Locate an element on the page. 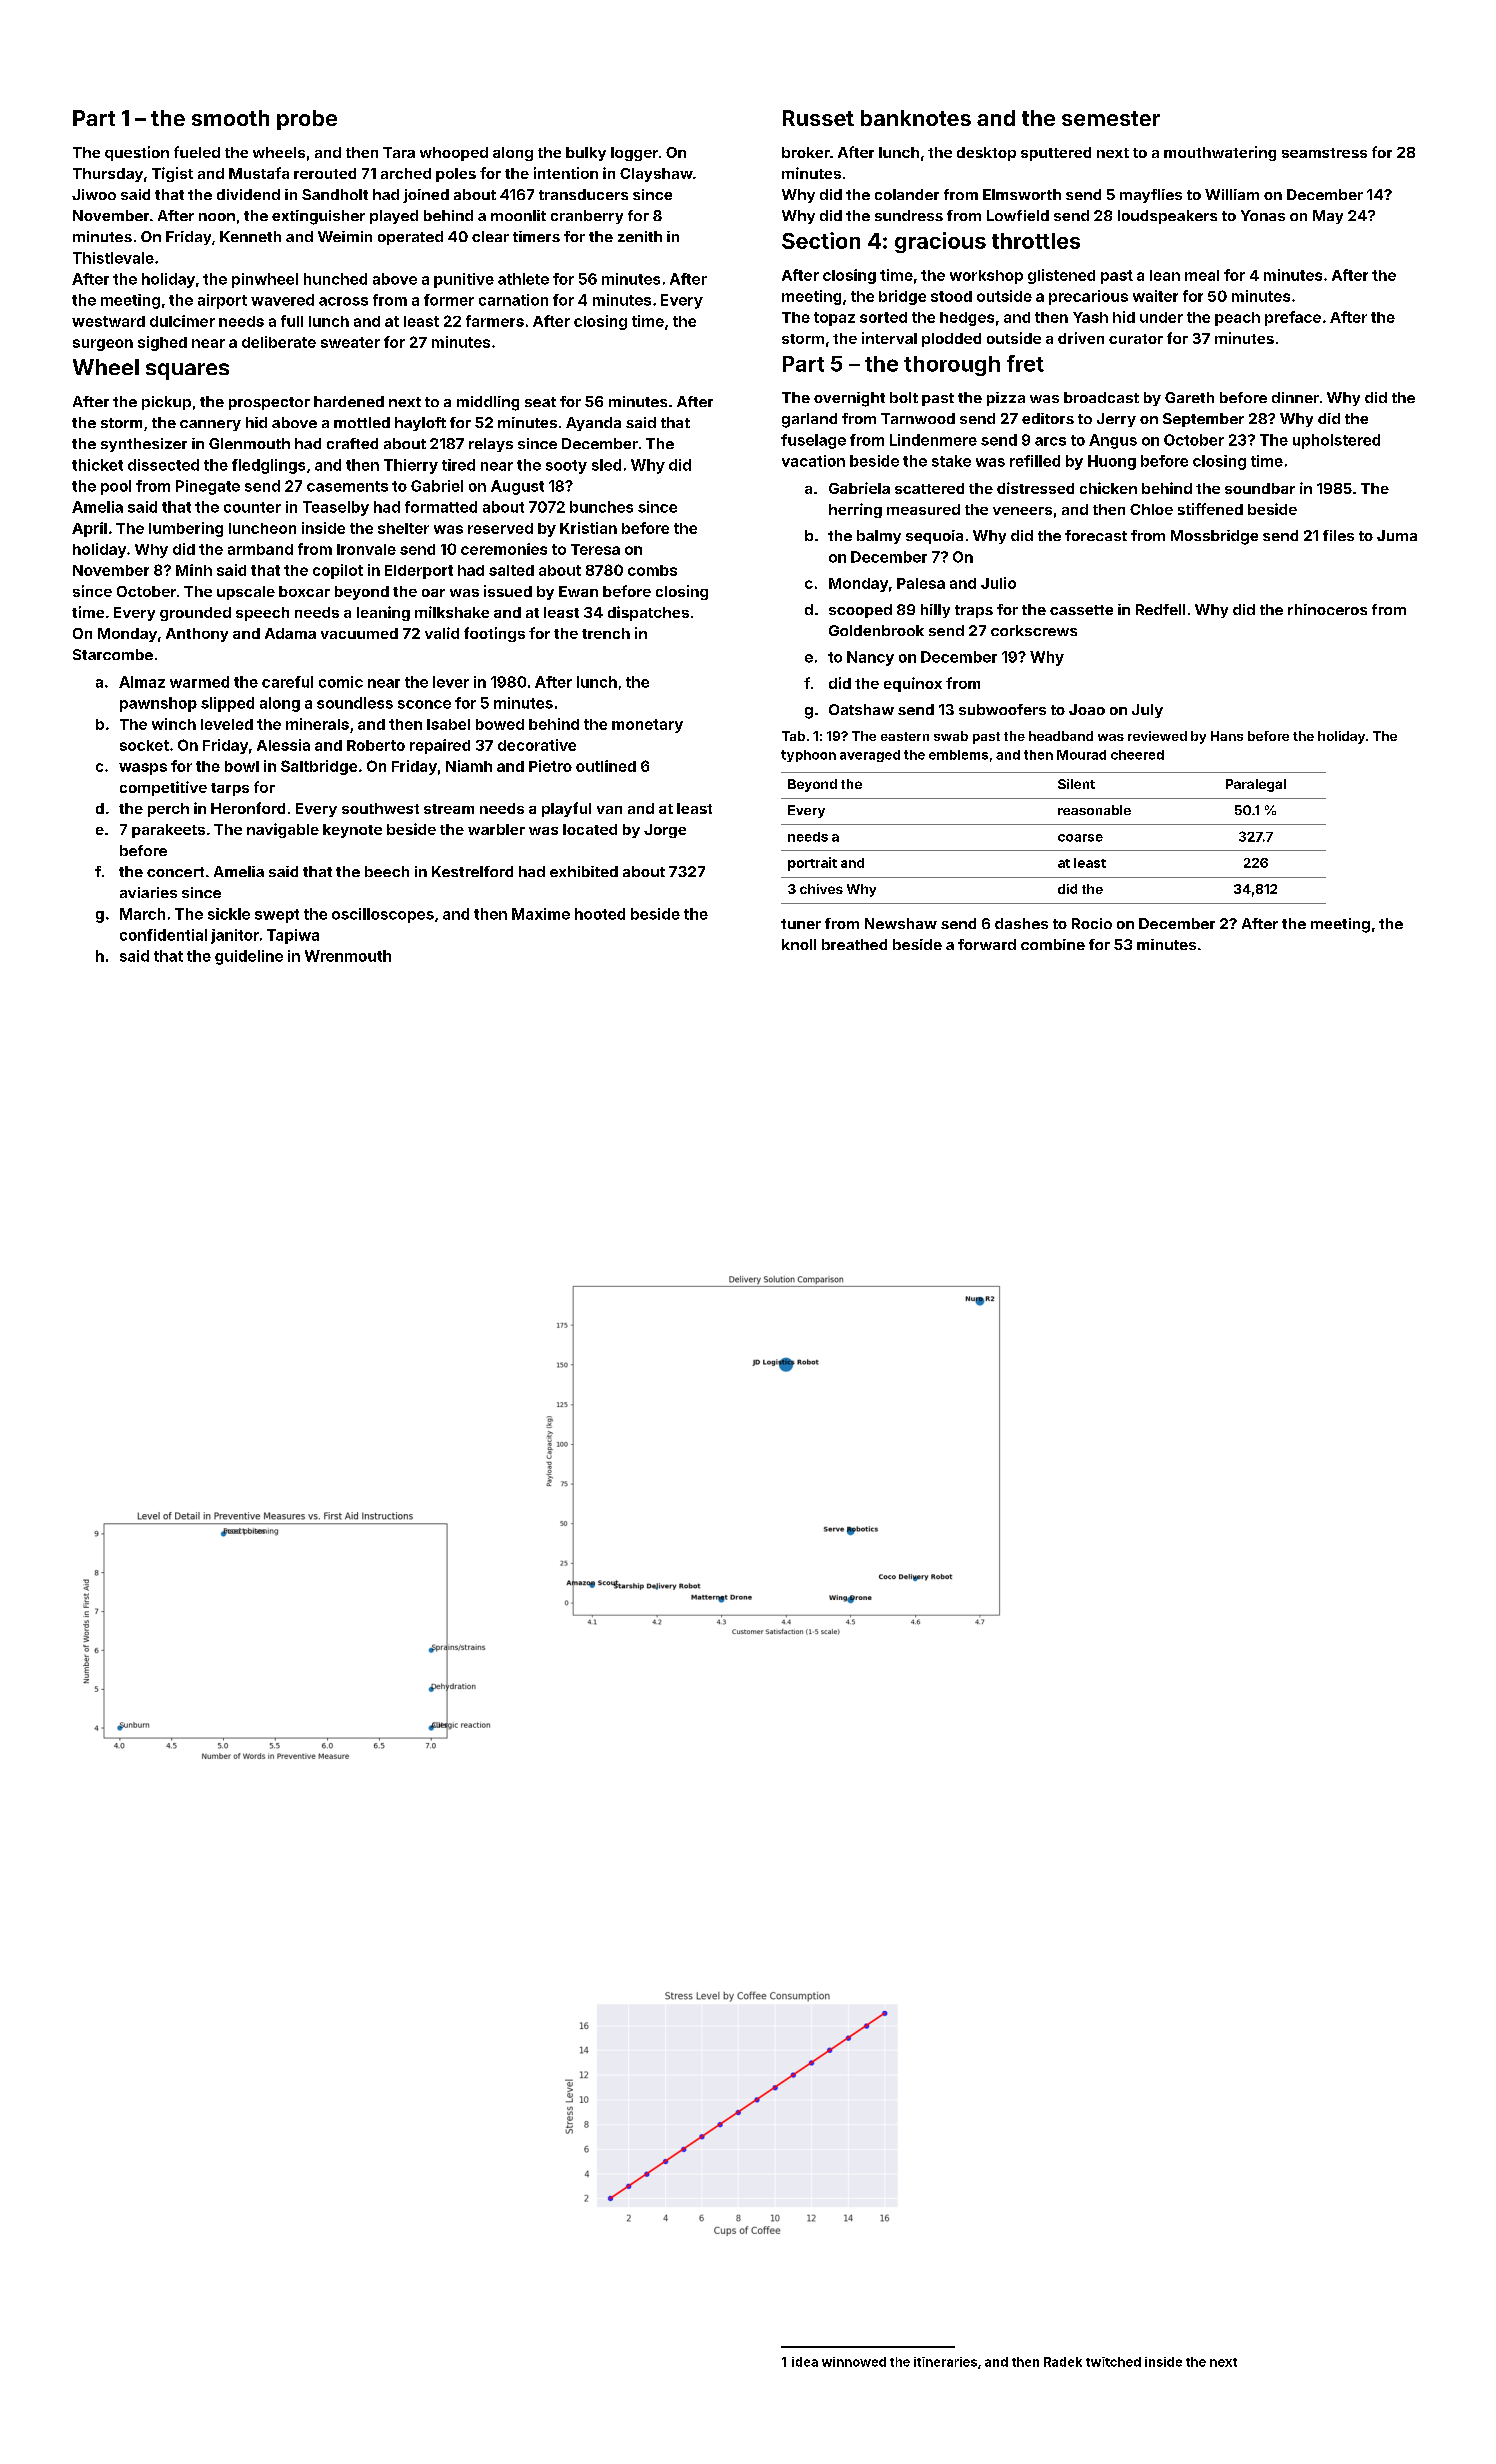 This page has height=2464, width=1496. idea is located at coordinates (805, 2362).
